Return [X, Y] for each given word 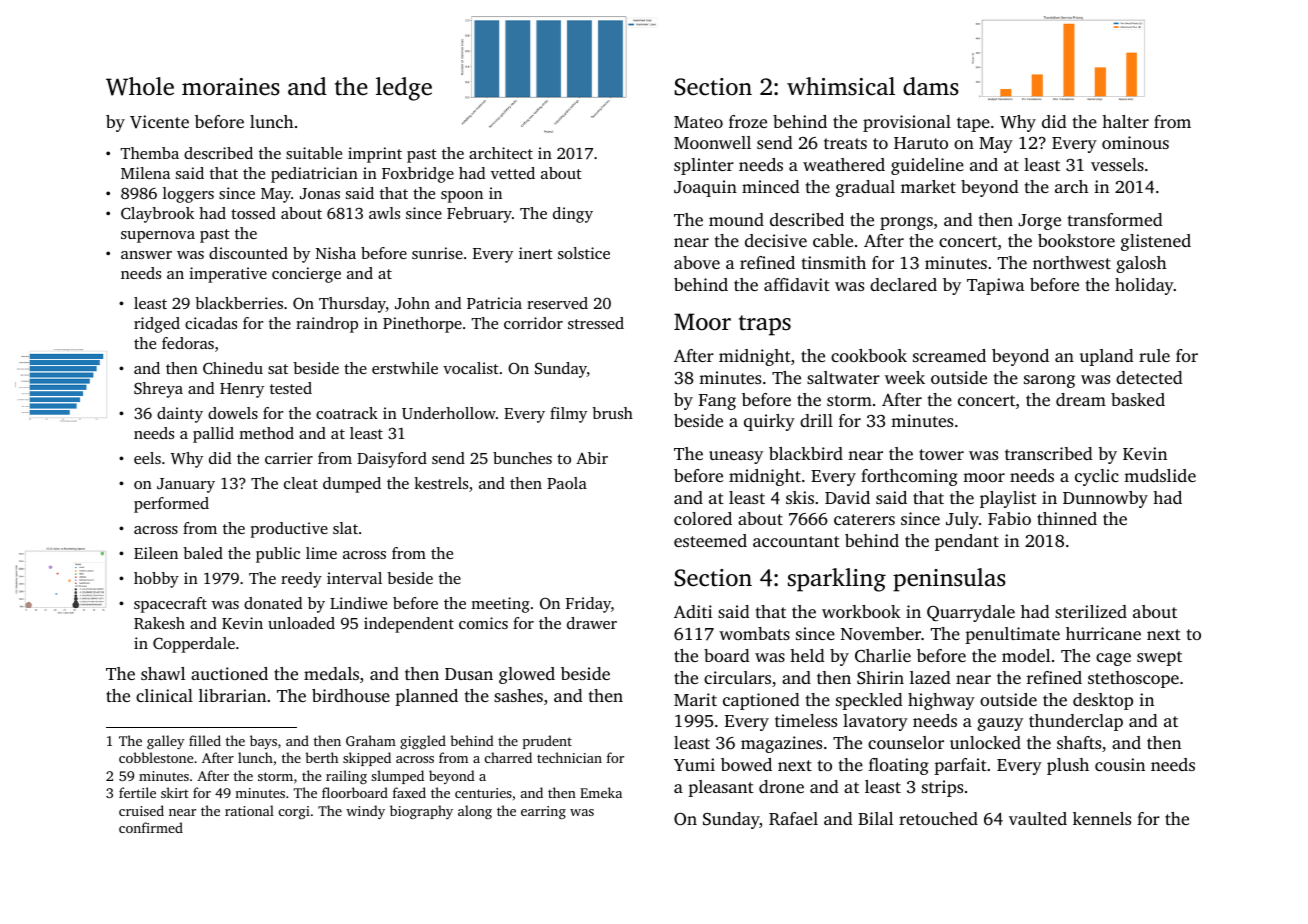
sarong [1049, 381]
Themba [150, 153]
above [697, 262]
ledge [404, 89]
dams [931, 86]
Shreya [158, 390]
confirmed [151, 827]
